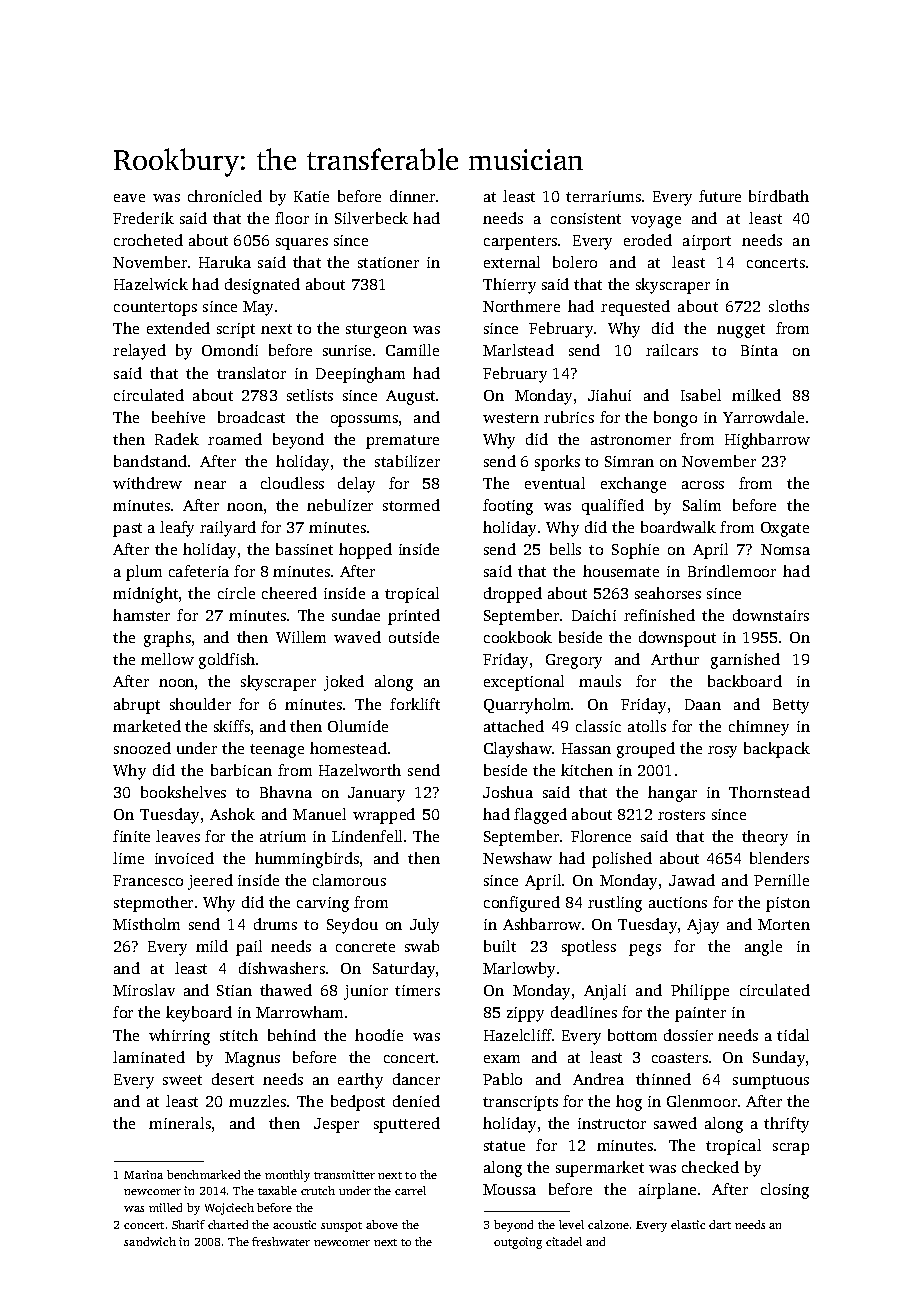  What do you see at coordinates (424, 926) in the screenshot?
I see `July` at bounding box center [424, 926].
